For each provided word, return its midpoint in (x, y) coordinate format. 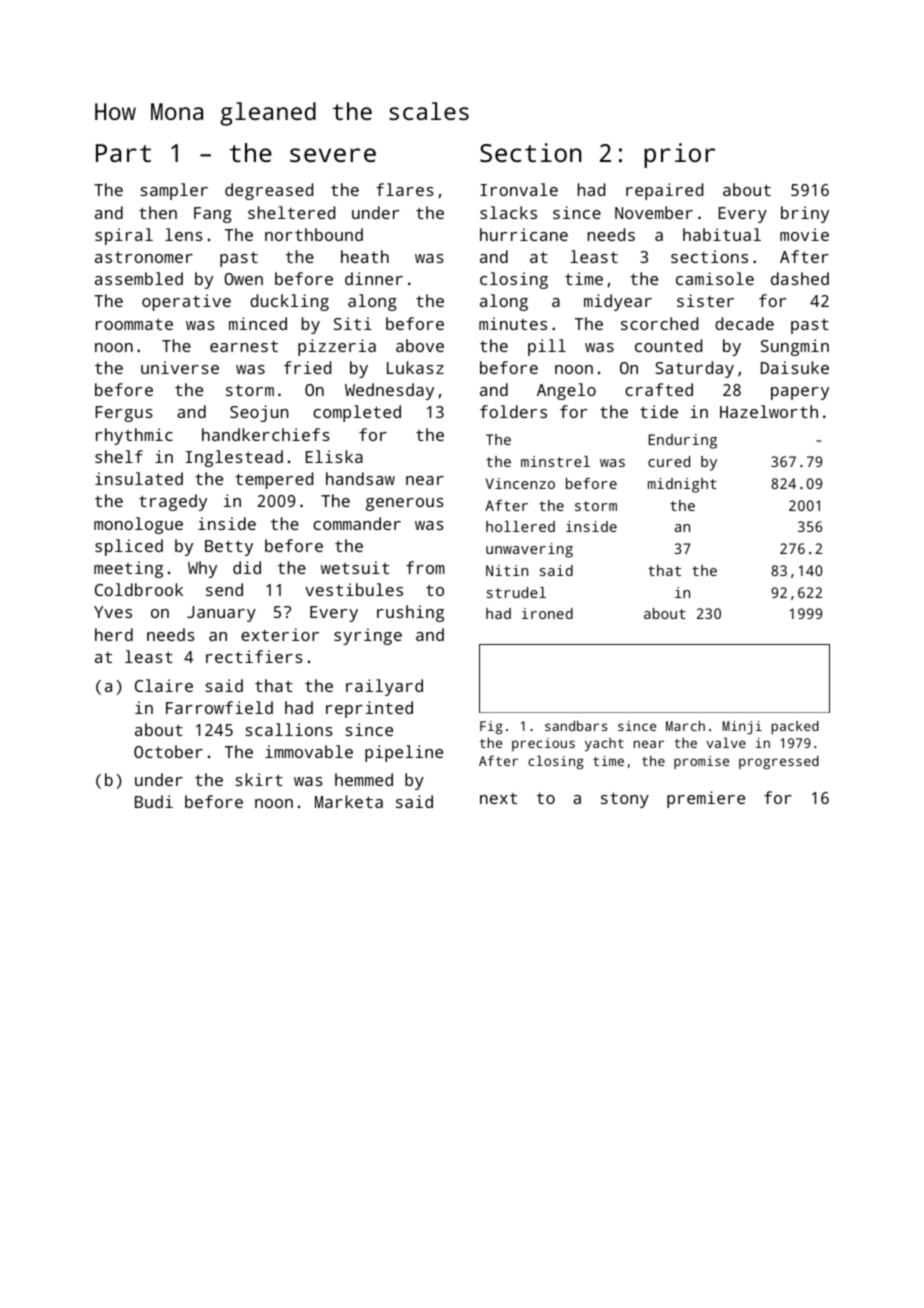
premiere (706, 799)
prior (679, 155)
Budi (154, 801)
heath (365, 256)
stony (625, 800)
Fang (213, 215)
